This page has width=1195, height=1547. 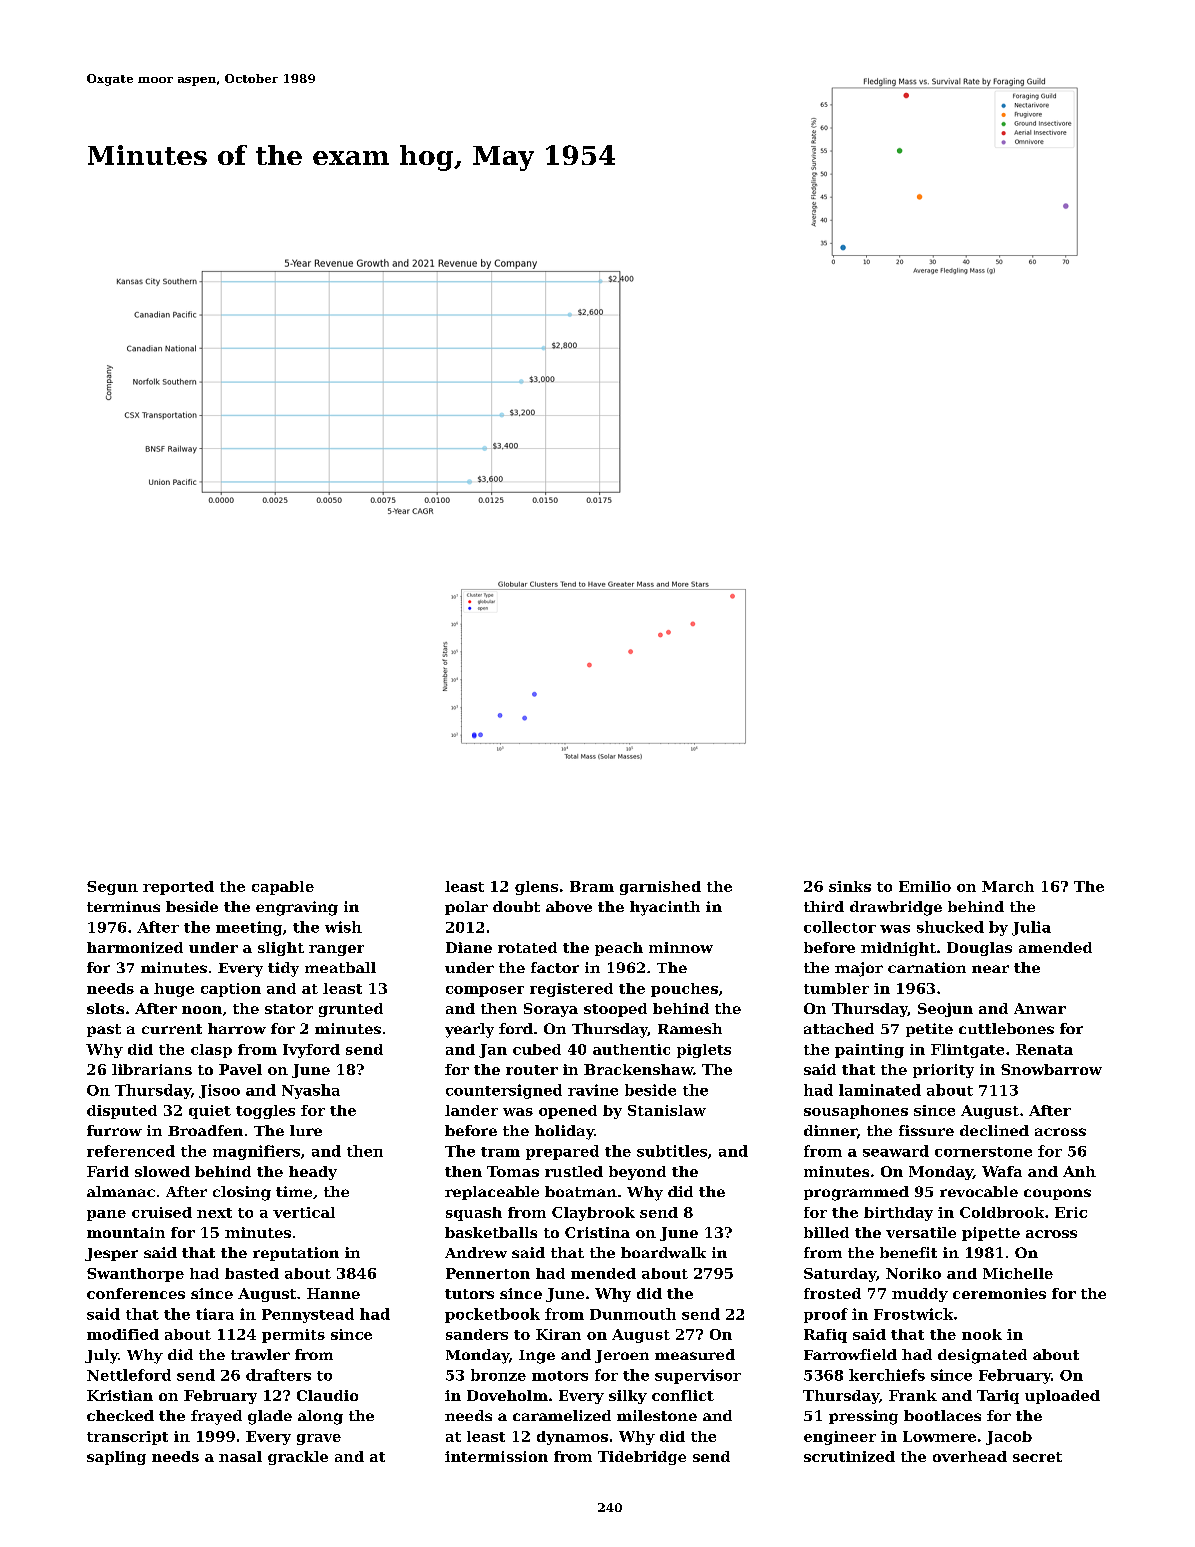 I want to click on harmonized, so click(x=135, y=947).
